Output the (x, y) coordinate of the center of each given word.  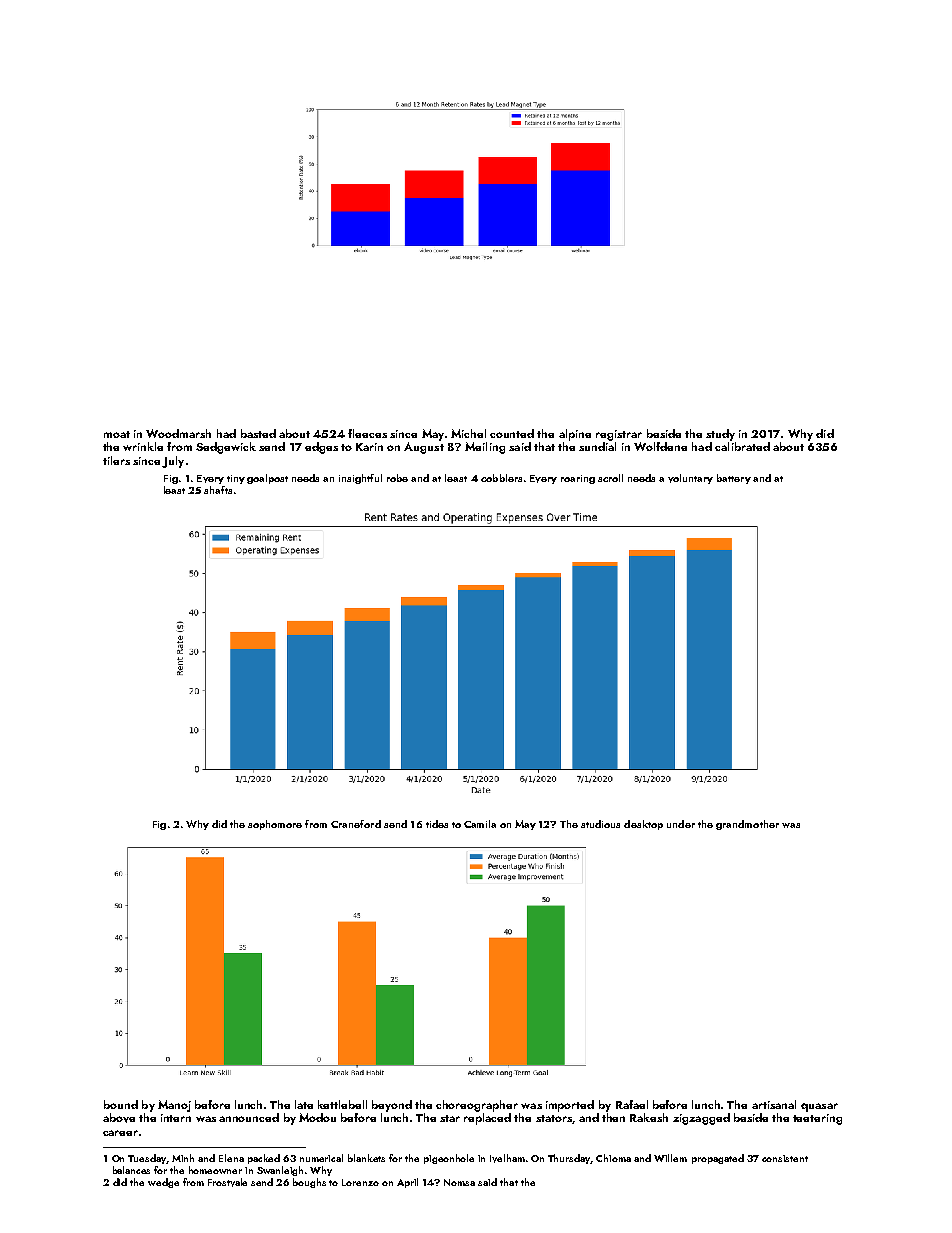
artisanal (774, 1104)
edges (321, 448)
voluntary (690, 479)
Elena (231, 1158)
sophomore (275, 825)
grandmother (747, 825)
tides (437, 824)
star (450, 1118)
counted (512, 433)
